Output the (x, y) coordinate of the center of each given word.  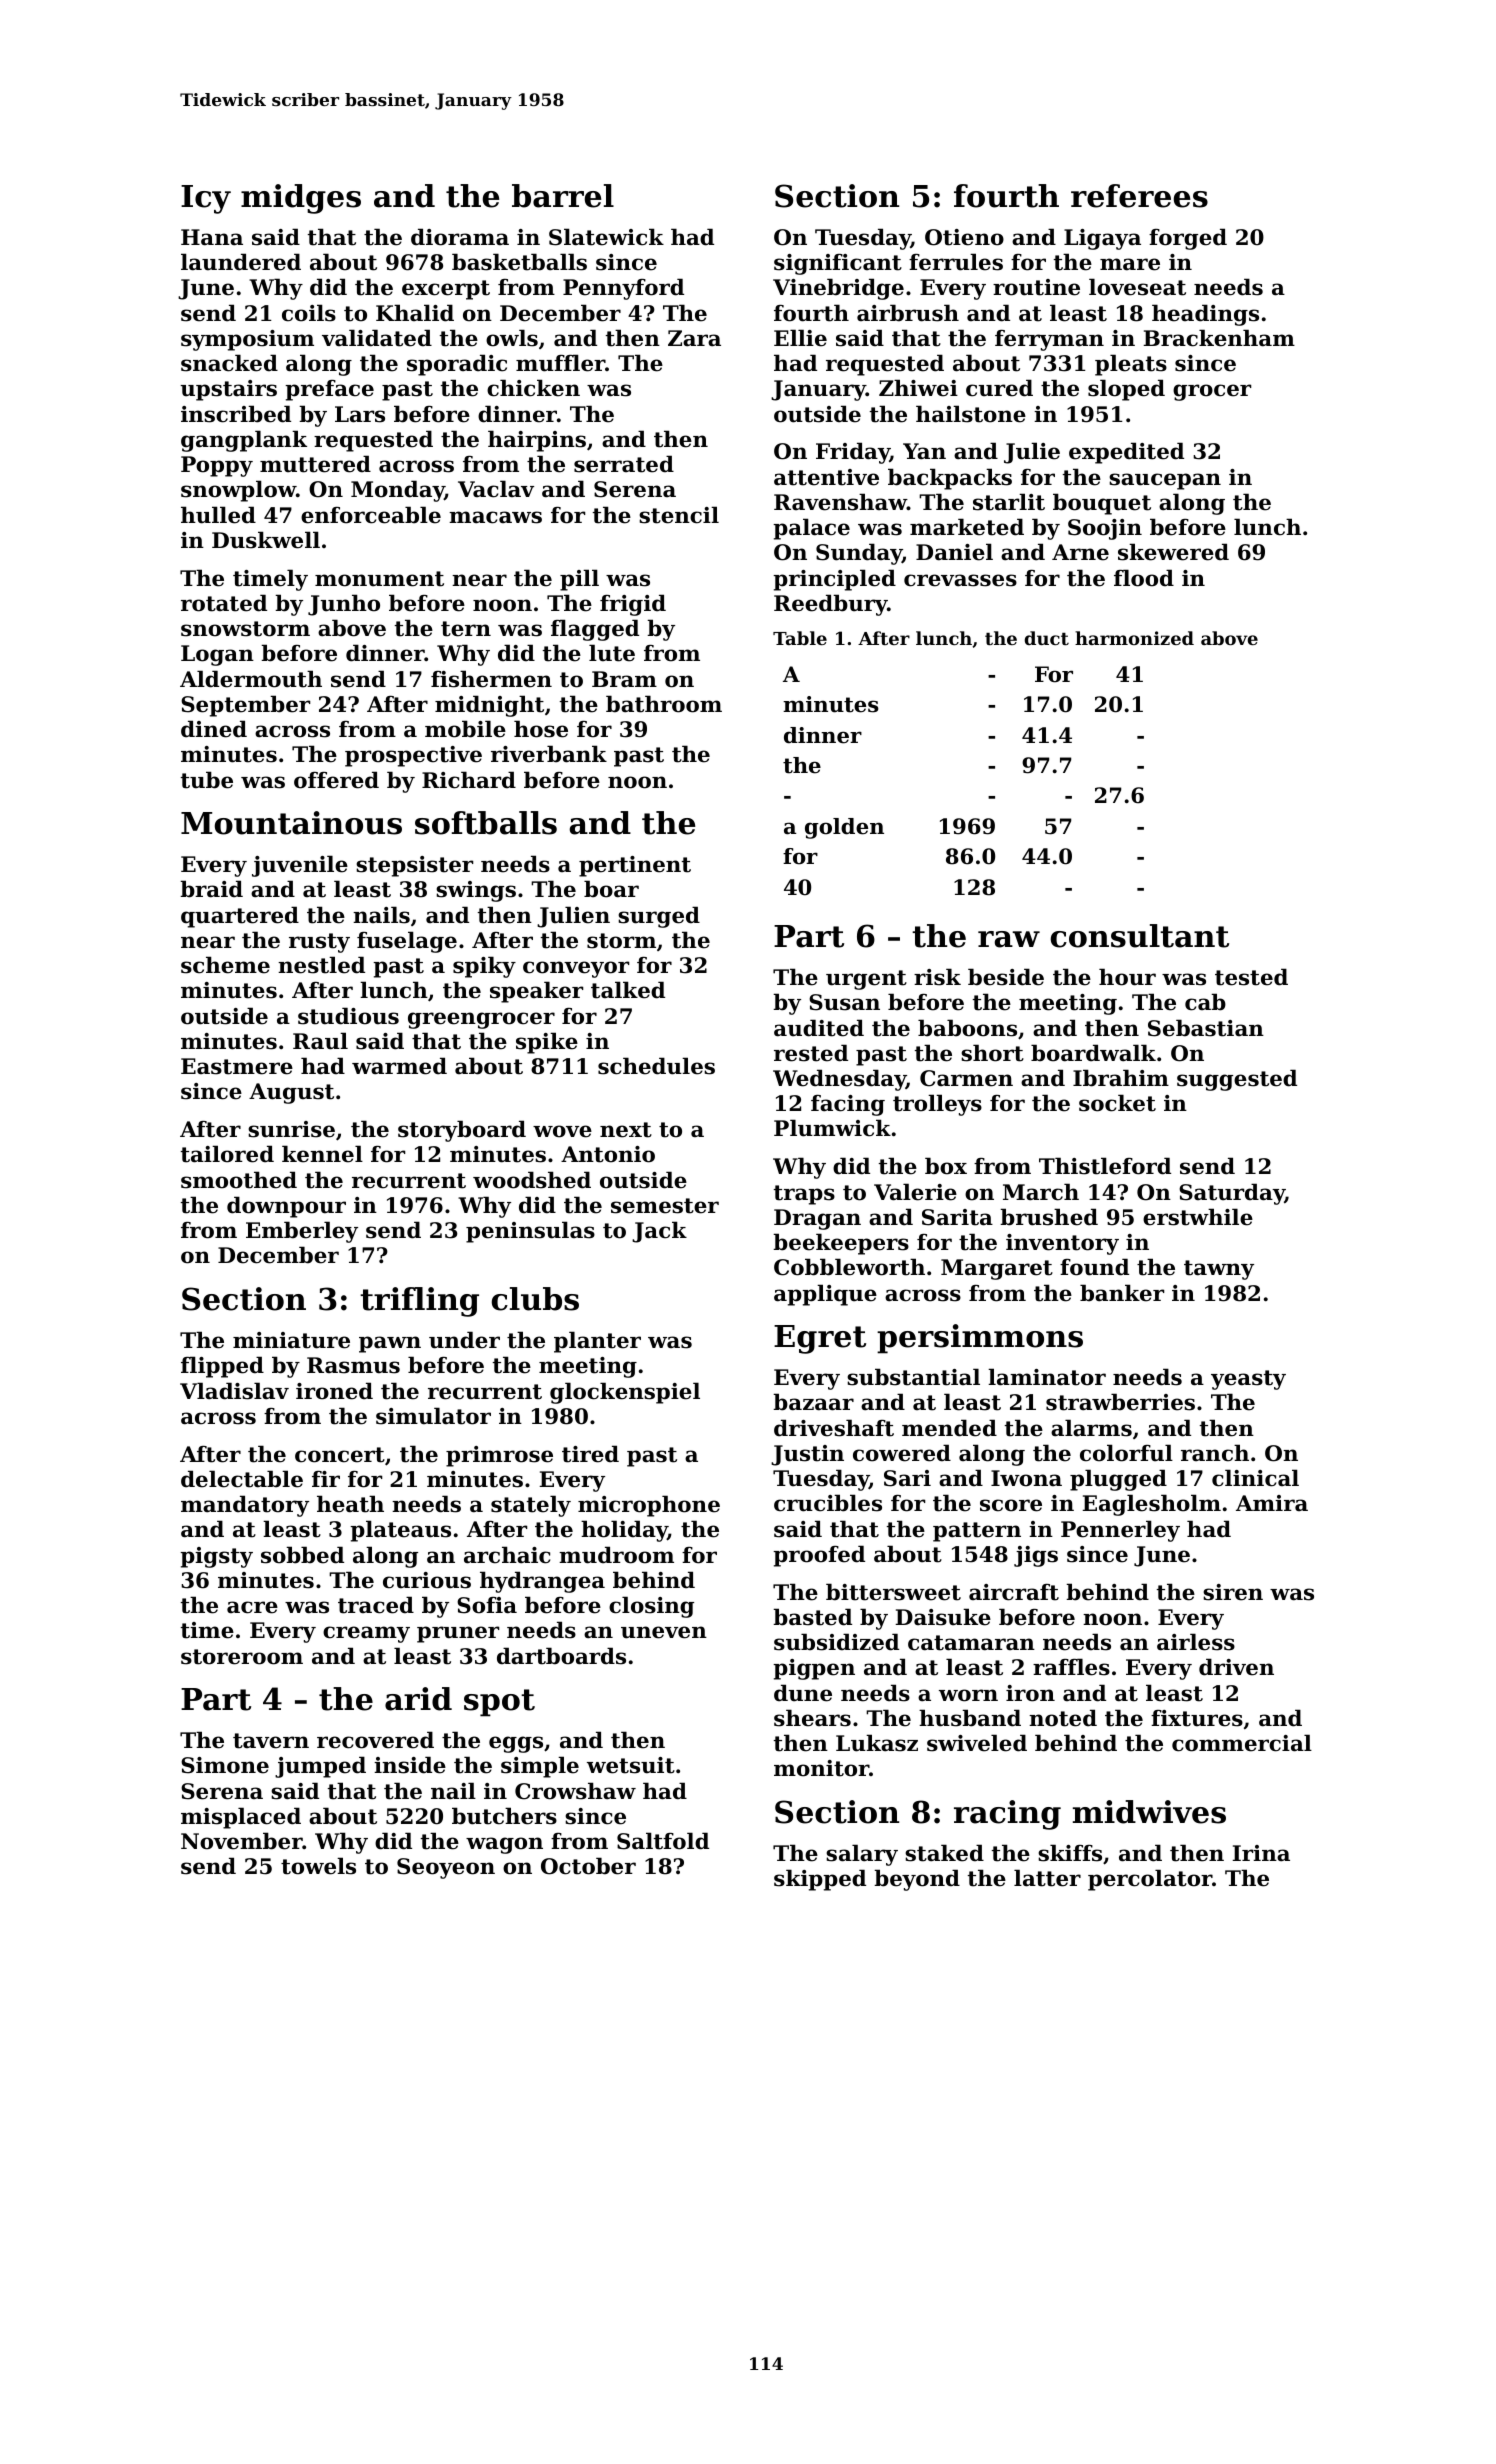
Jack (659, 1232)
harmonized (1134, 638)
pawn (390, 1344)
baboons (967, 1028)
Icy (206, 199)
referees (1139, 196)
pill (579, 580)
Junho (344, 605)
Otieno (964, 237)
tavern (271, 1741)
